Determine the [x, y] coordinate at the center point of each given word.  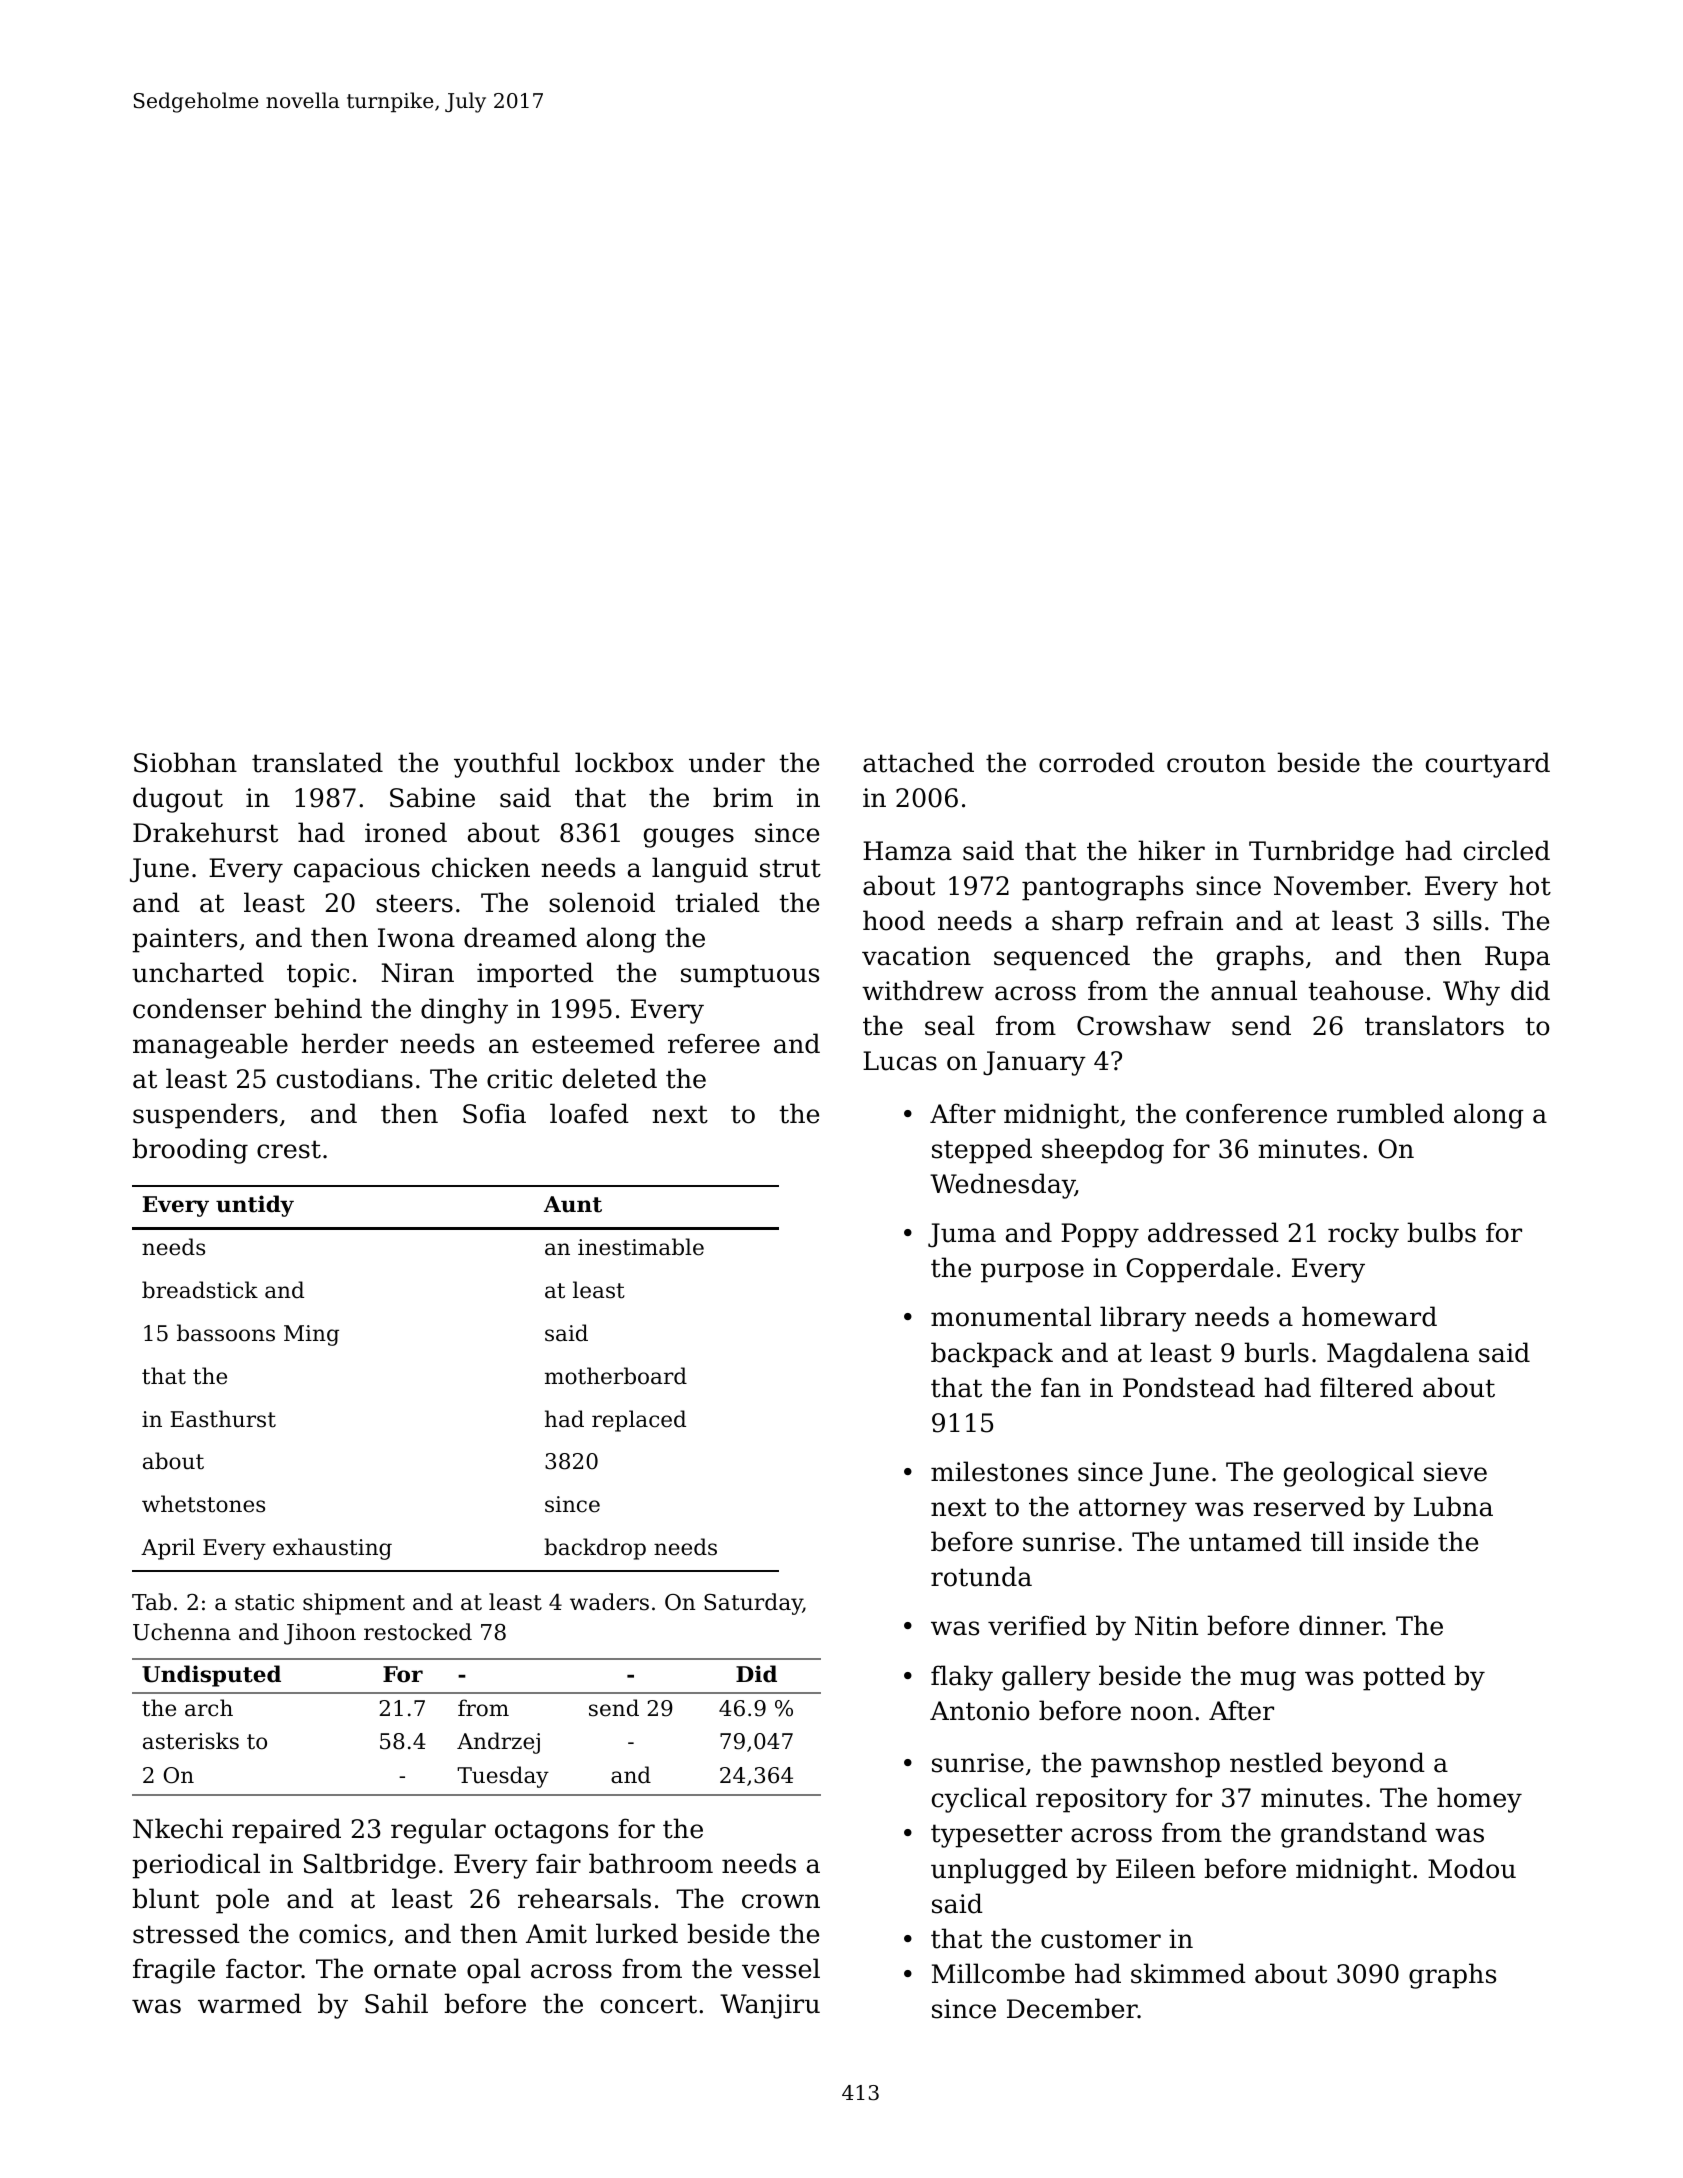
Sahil [396, 2003]
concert [649, 2004]
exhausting [332, 1549]
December [1072, 2008]
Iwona [416, 938]
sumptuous [750, 976]
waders [609, 1602]
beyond [1378, 1765]
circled [1507, 850]
